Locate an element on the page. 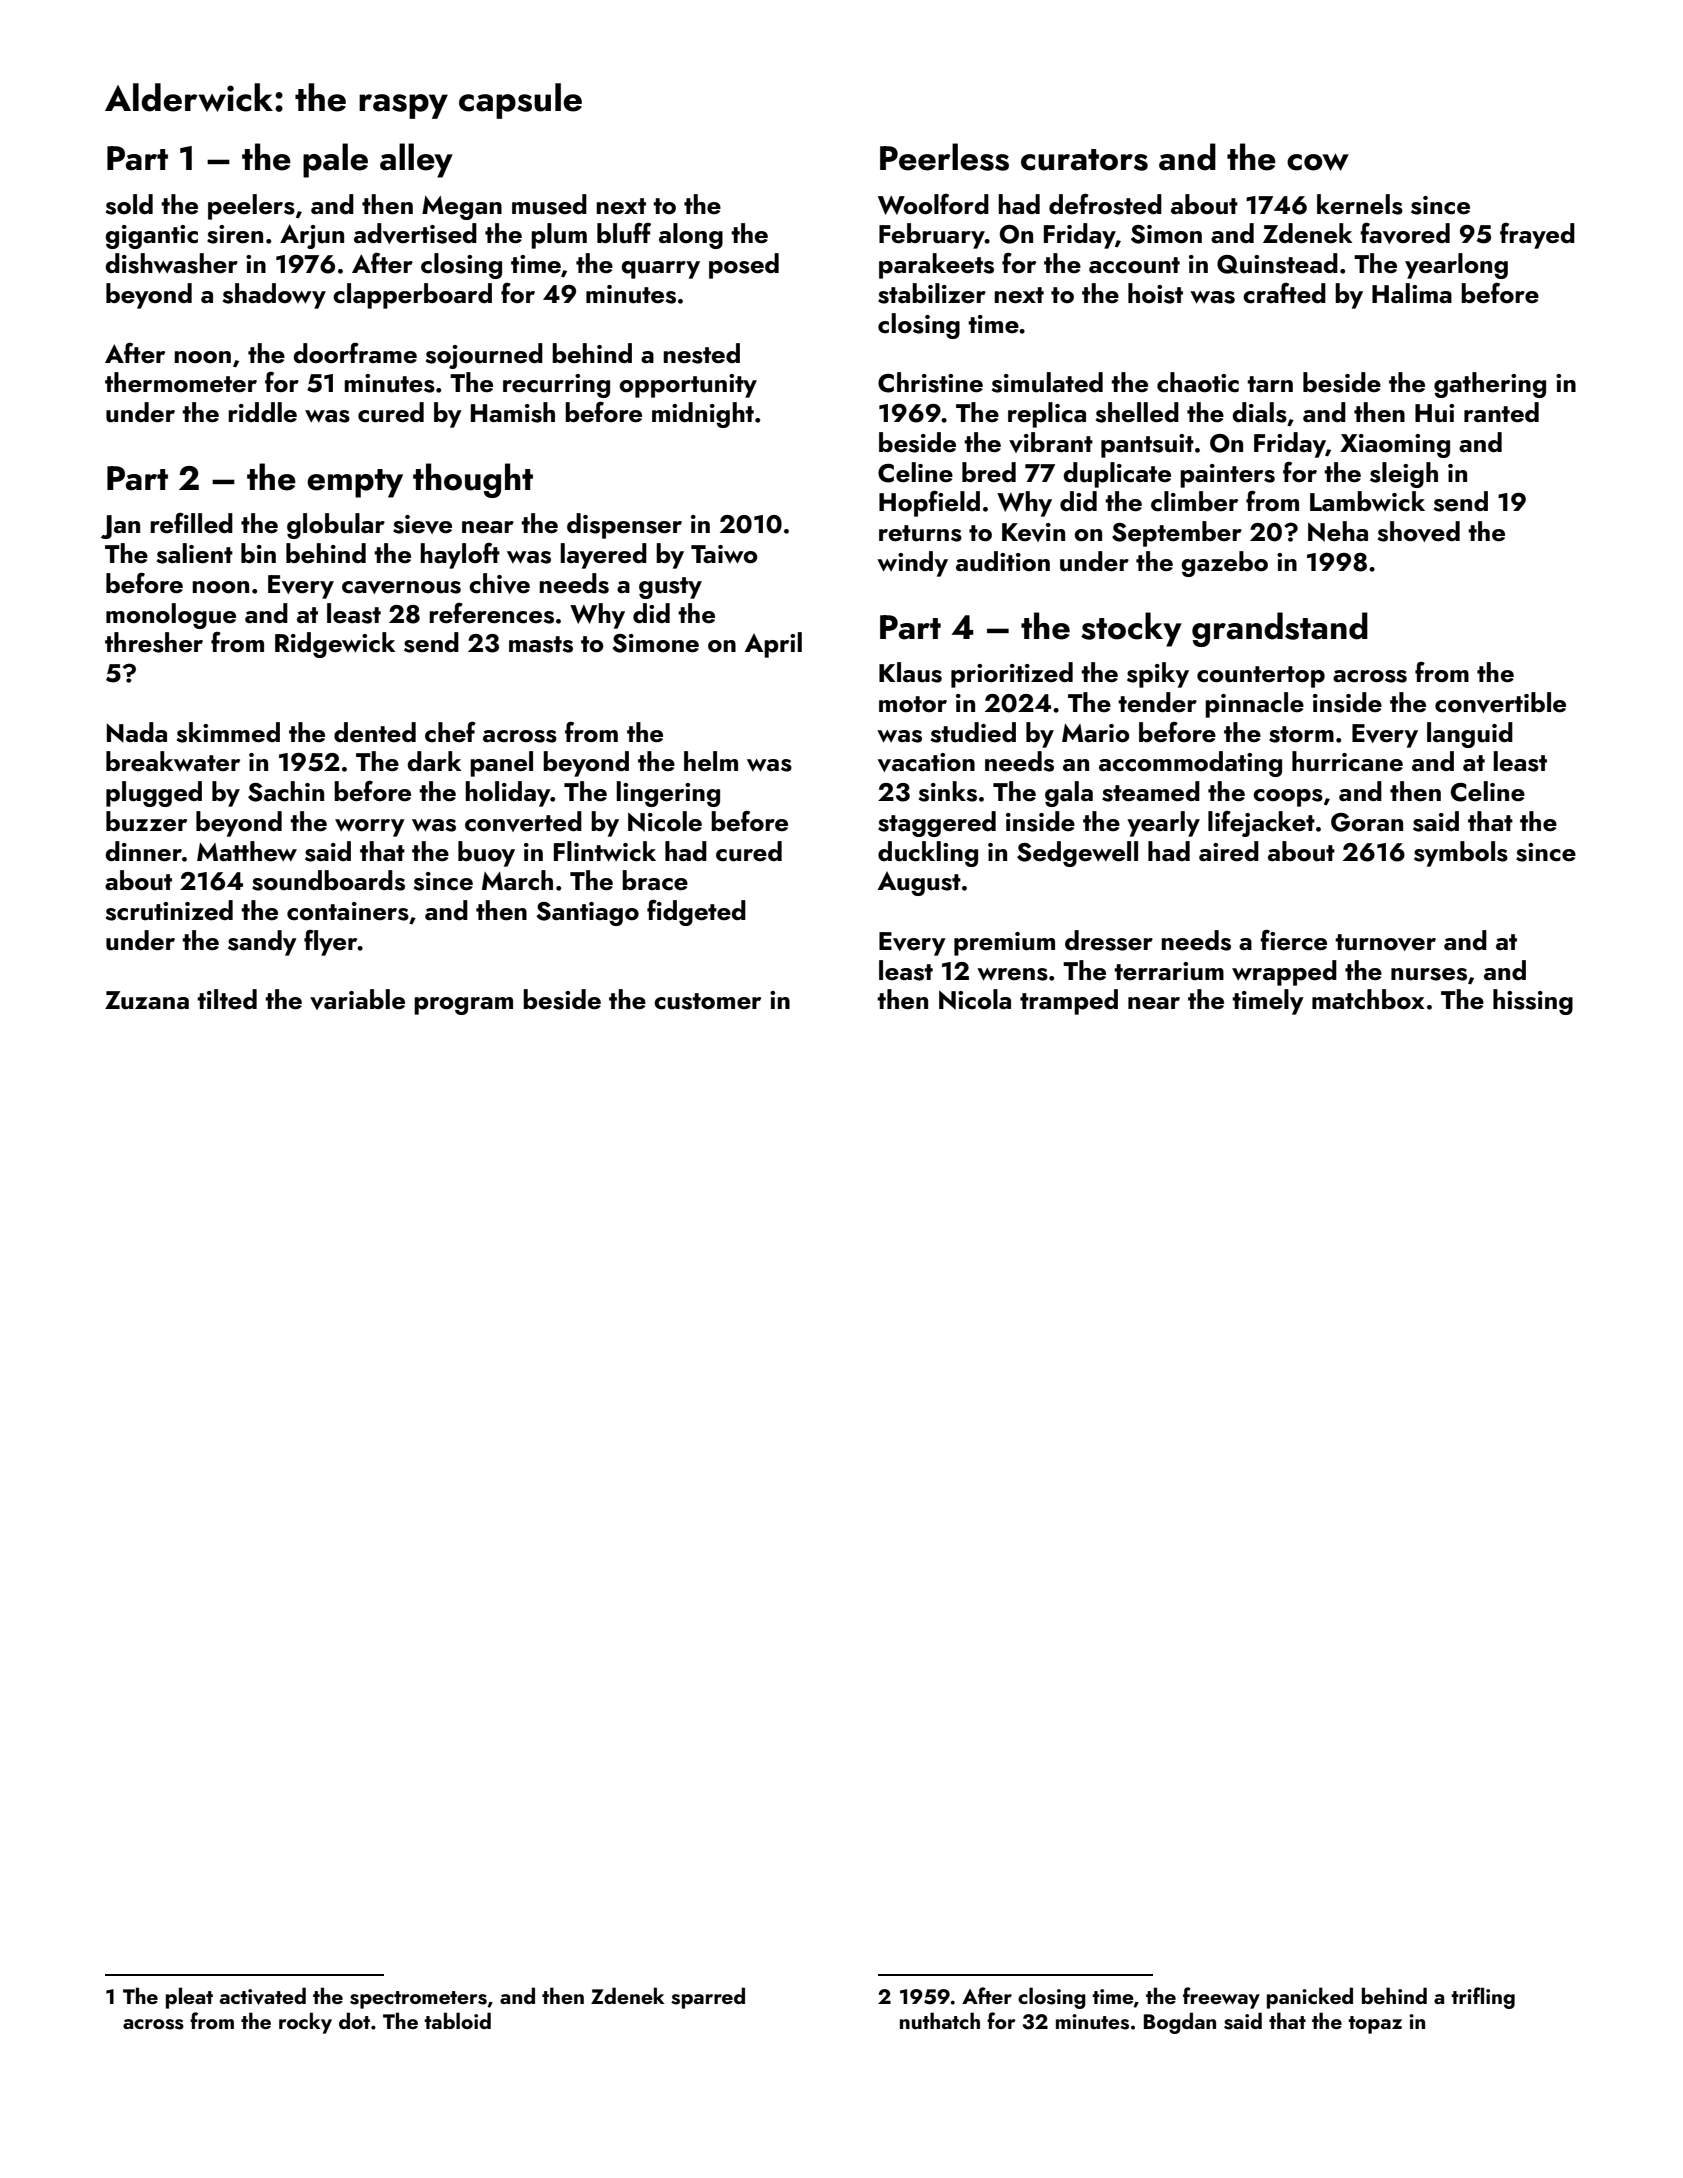 Image resolution: width=1683 pixels, height=2178 pixels. sparred is located at coordinates (708, 1998).
